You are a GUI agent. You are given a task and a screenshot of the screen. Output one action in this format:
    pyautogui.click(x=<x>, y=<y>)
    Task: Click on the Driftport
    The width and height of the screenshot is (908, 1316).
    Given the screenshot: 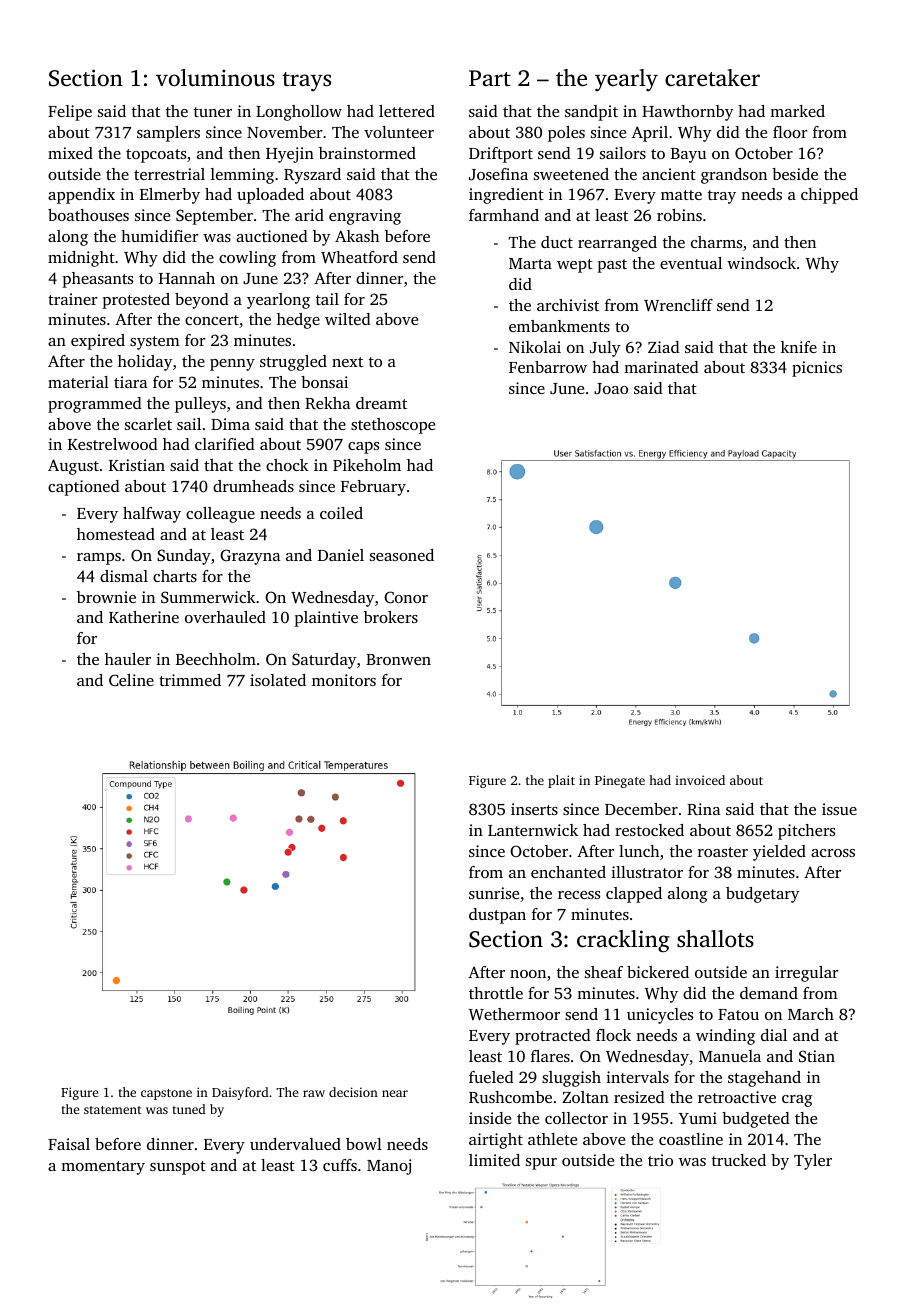 What is the action you would take?
    pyautogui.click(x=501, y=155)
